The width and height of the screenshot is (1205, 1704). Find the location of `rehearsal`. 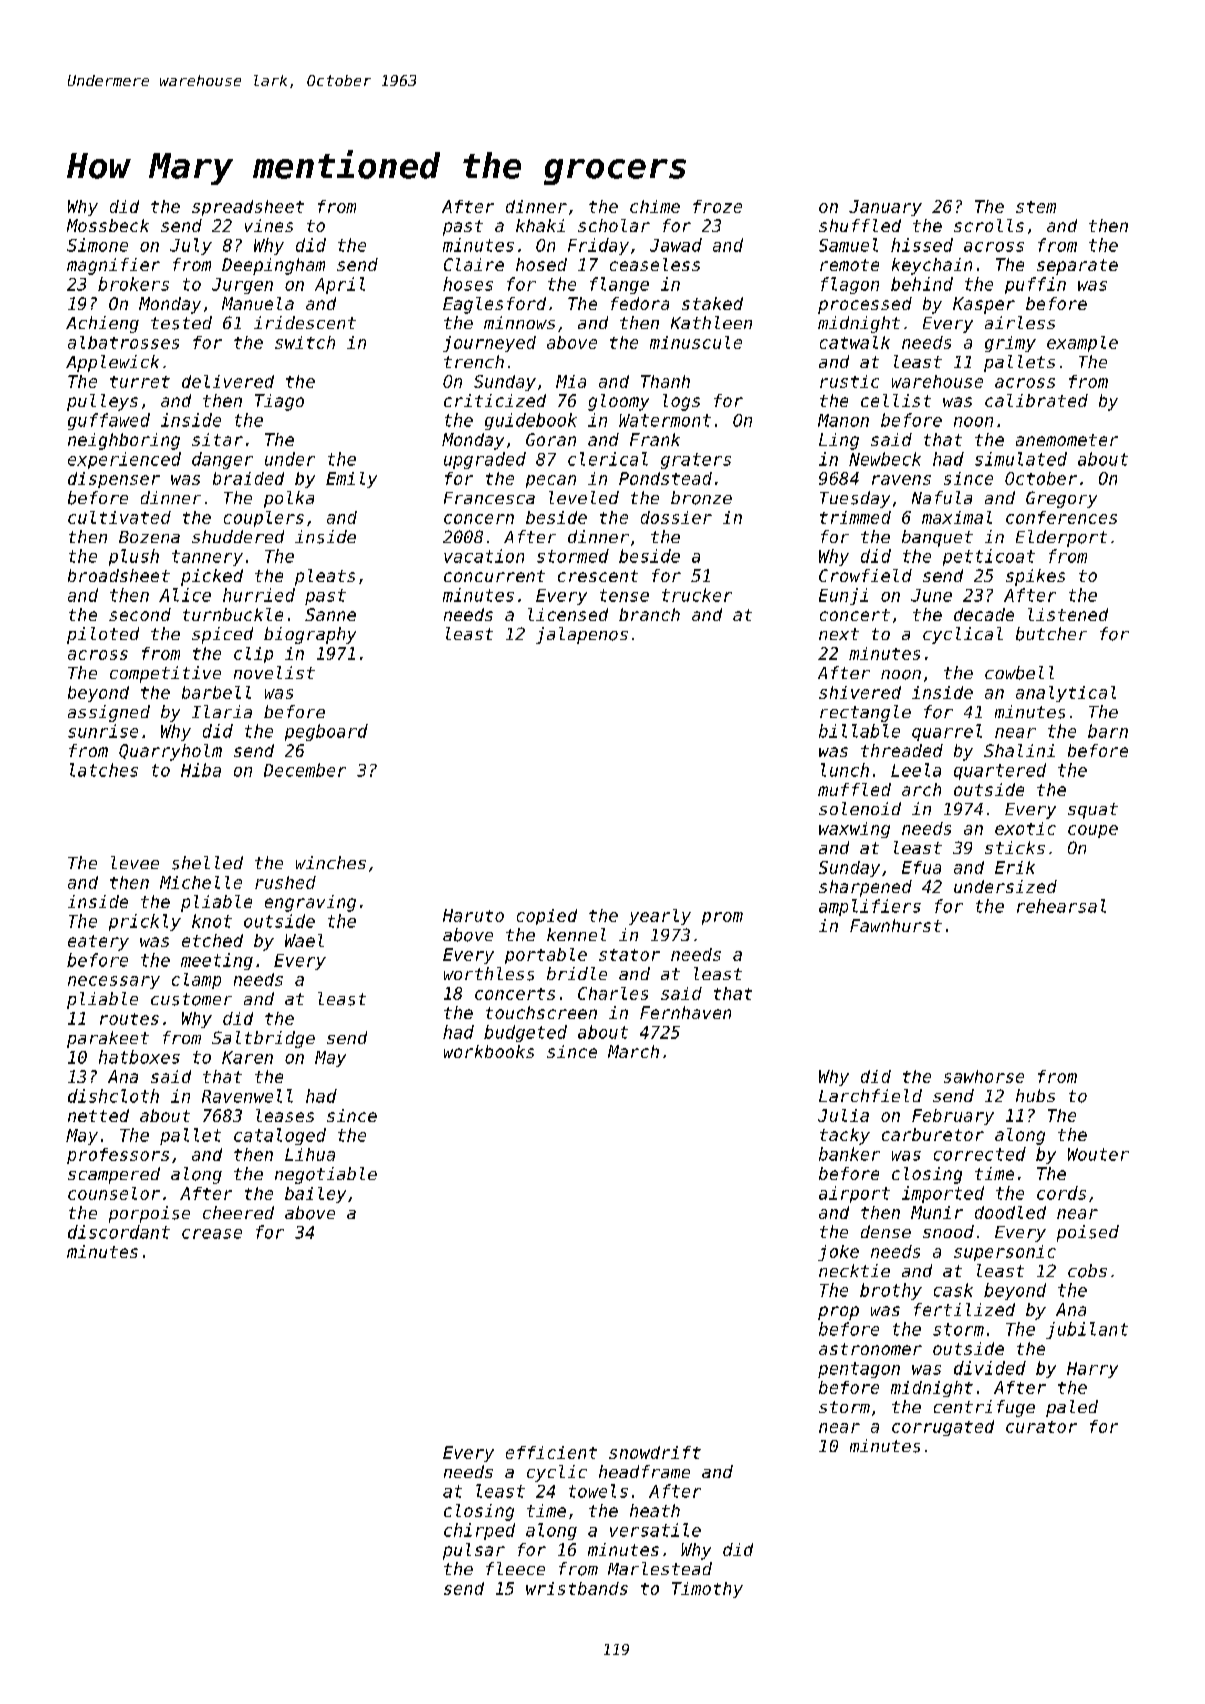

rehearsal is located at coordinates (1061, 906).
